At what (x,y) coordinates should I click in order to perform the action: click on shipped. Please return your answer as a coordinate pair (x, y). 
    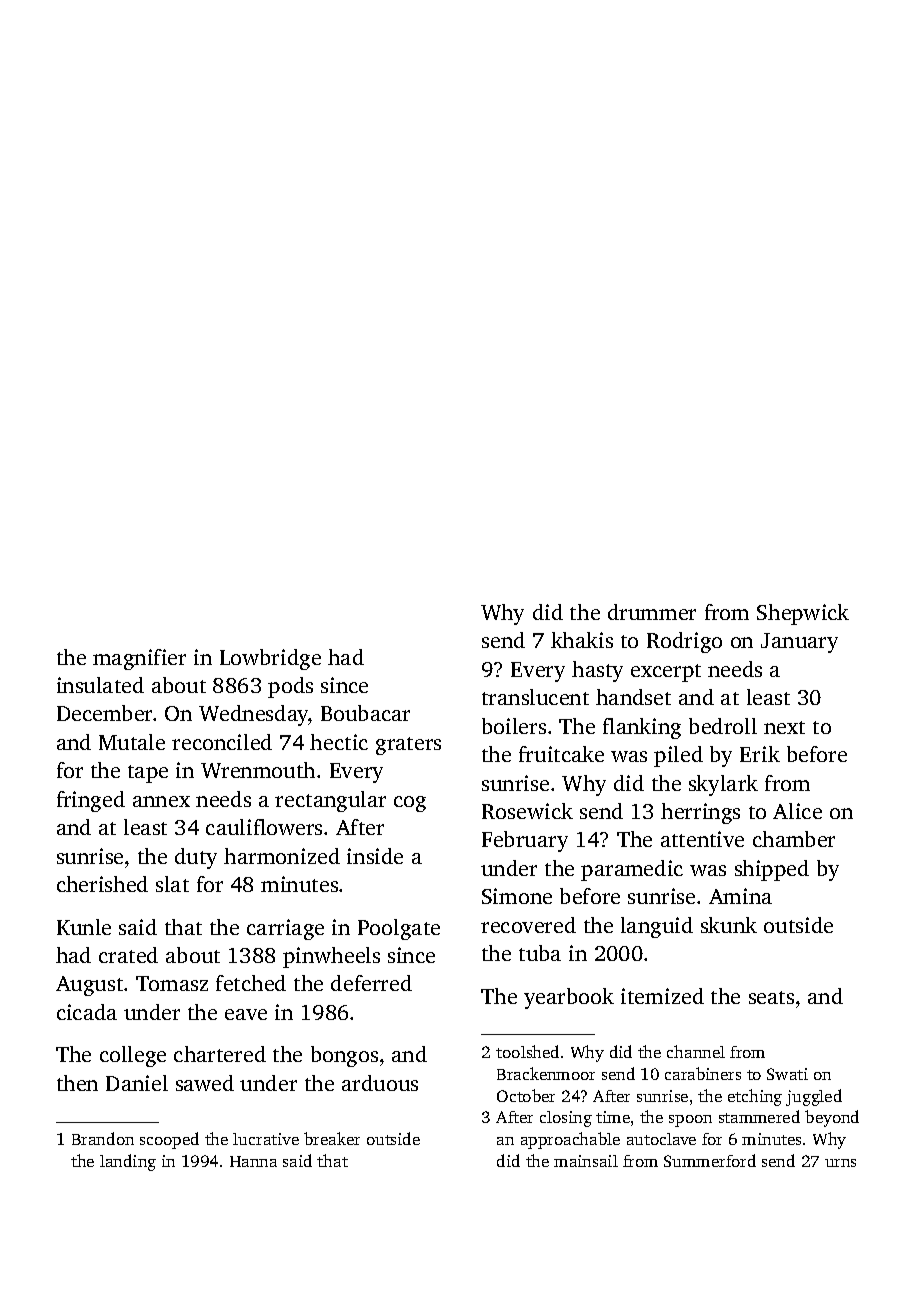
    Looking at the image, I should click on (772, 870).
